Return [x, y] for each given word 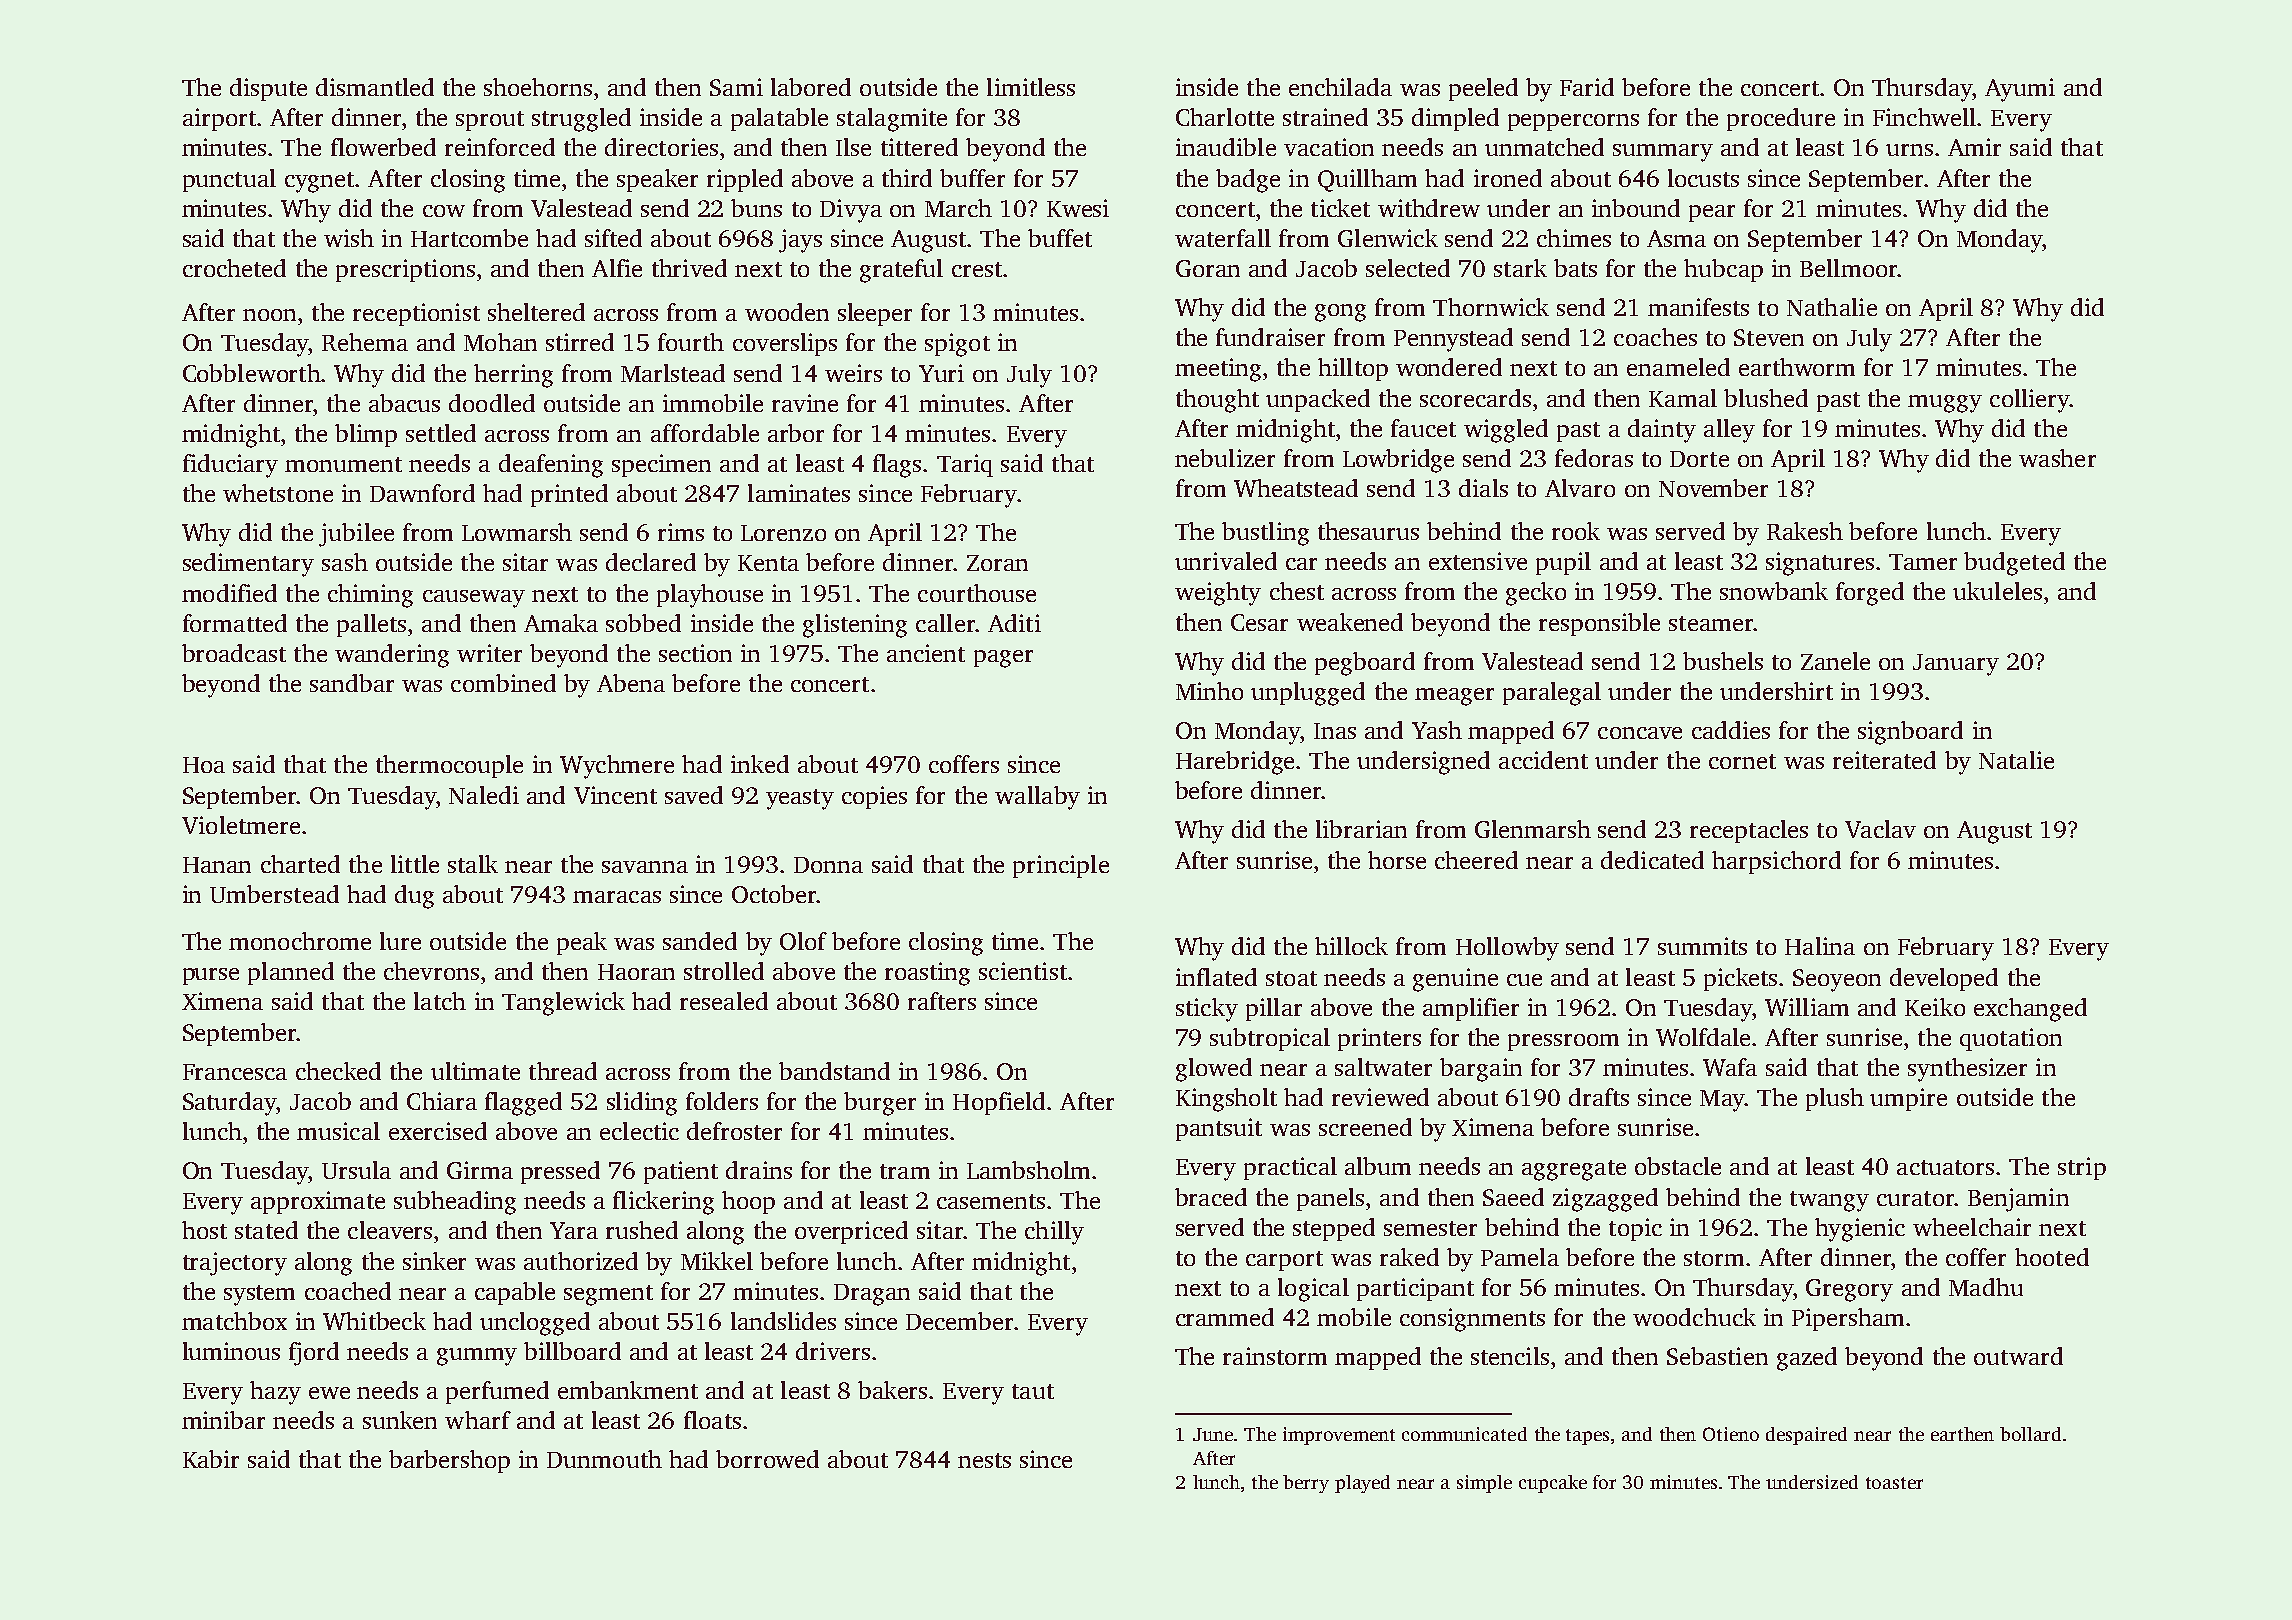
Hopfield [999, 1103]
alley [1729, 431]
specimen [661, 465]
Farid [1587, 87]
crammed [1225, 1317]
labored [811, 87]
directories [661, 147]
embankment [628, 1390]
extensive [1478, 561]
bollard [2030, 1434]
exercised [438, 1131]
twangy [1829, 1201]
